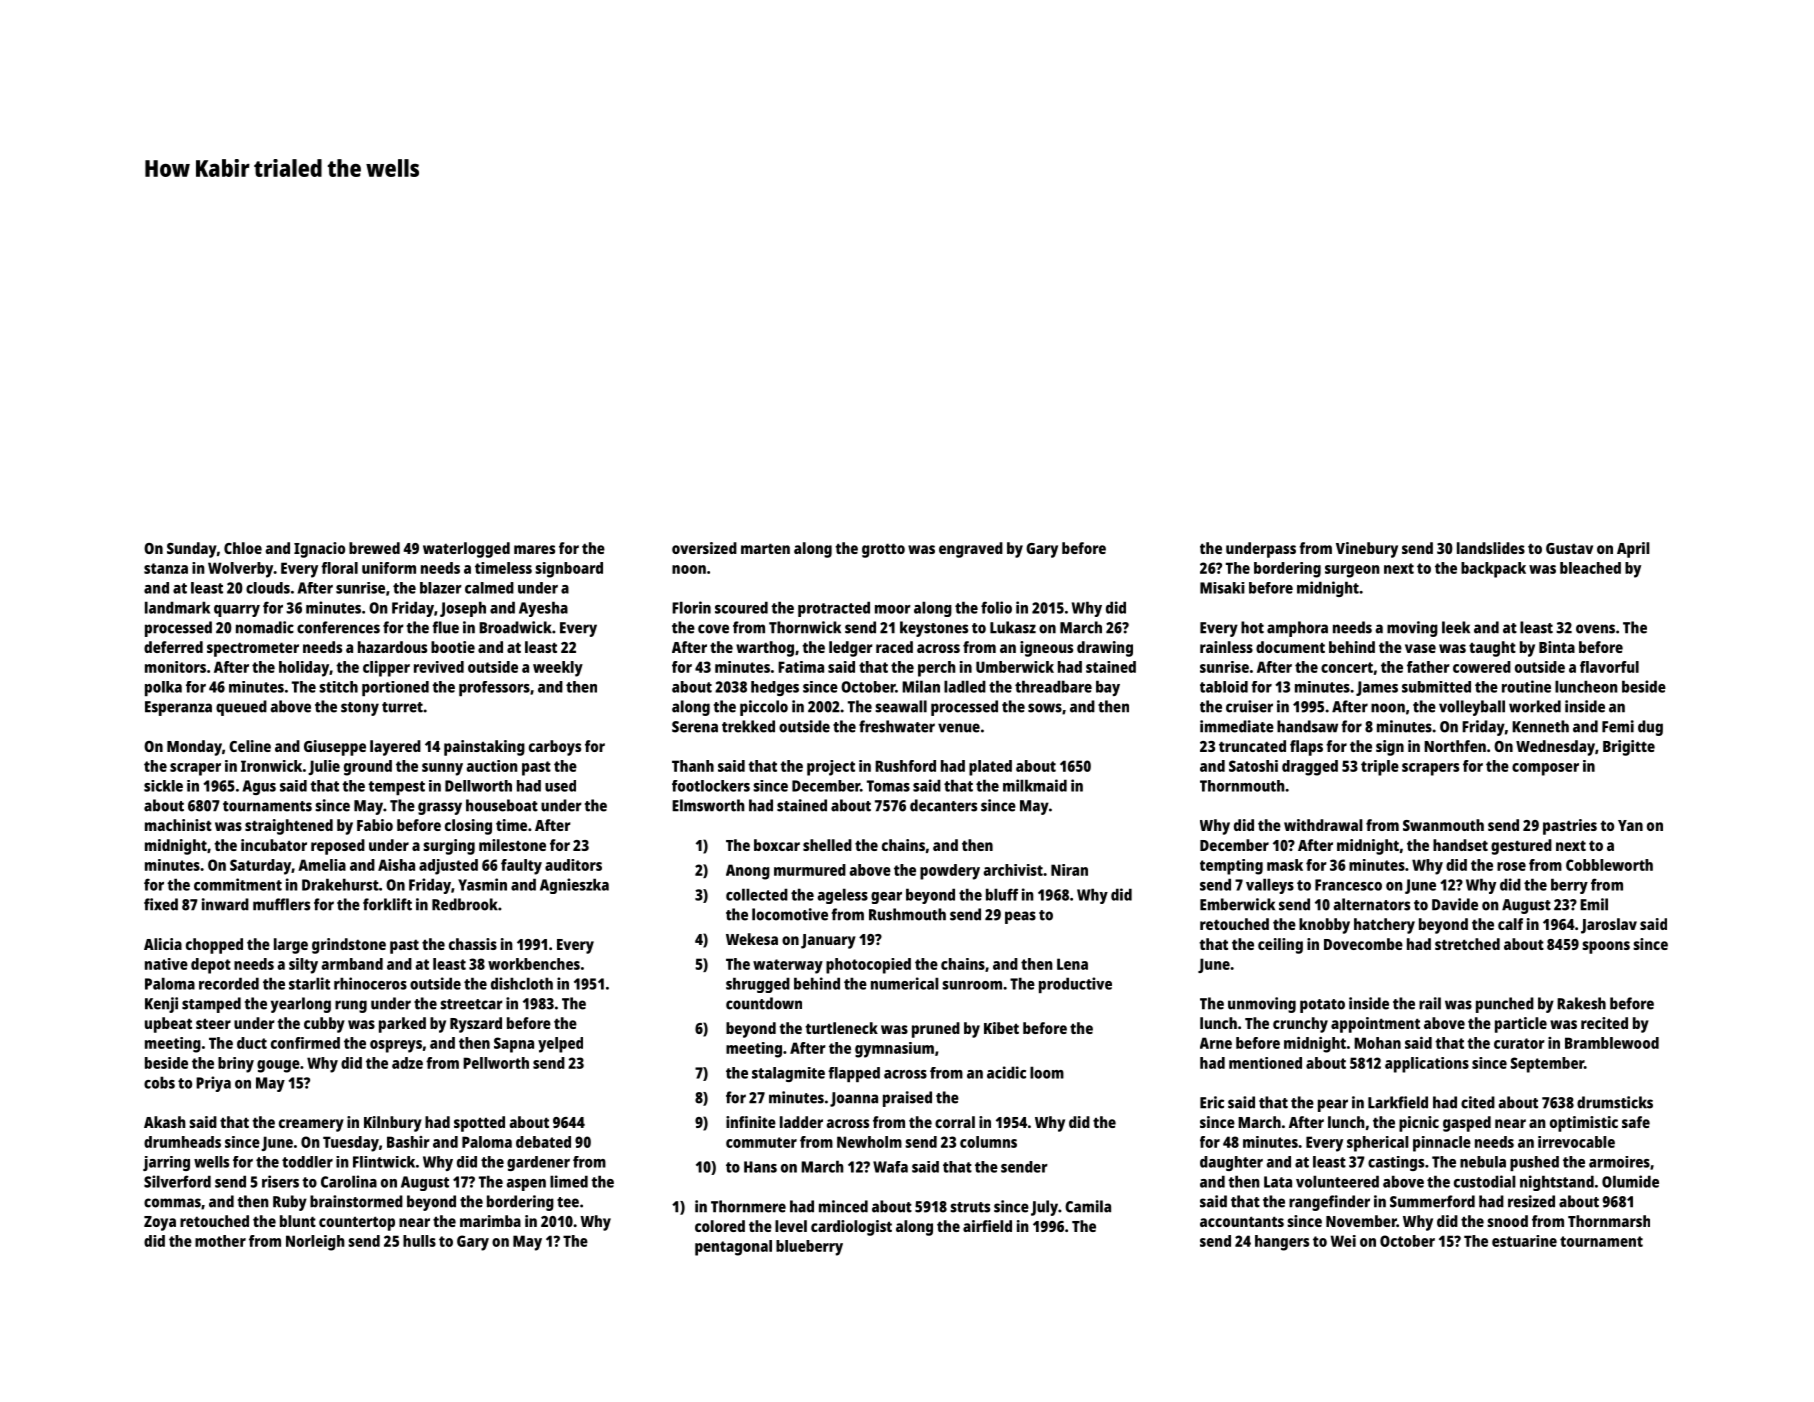 This image has width=1814, height=1402. Describe the element at coordinates (733, 1248) in the image. I see `pentagonal` at that location.
